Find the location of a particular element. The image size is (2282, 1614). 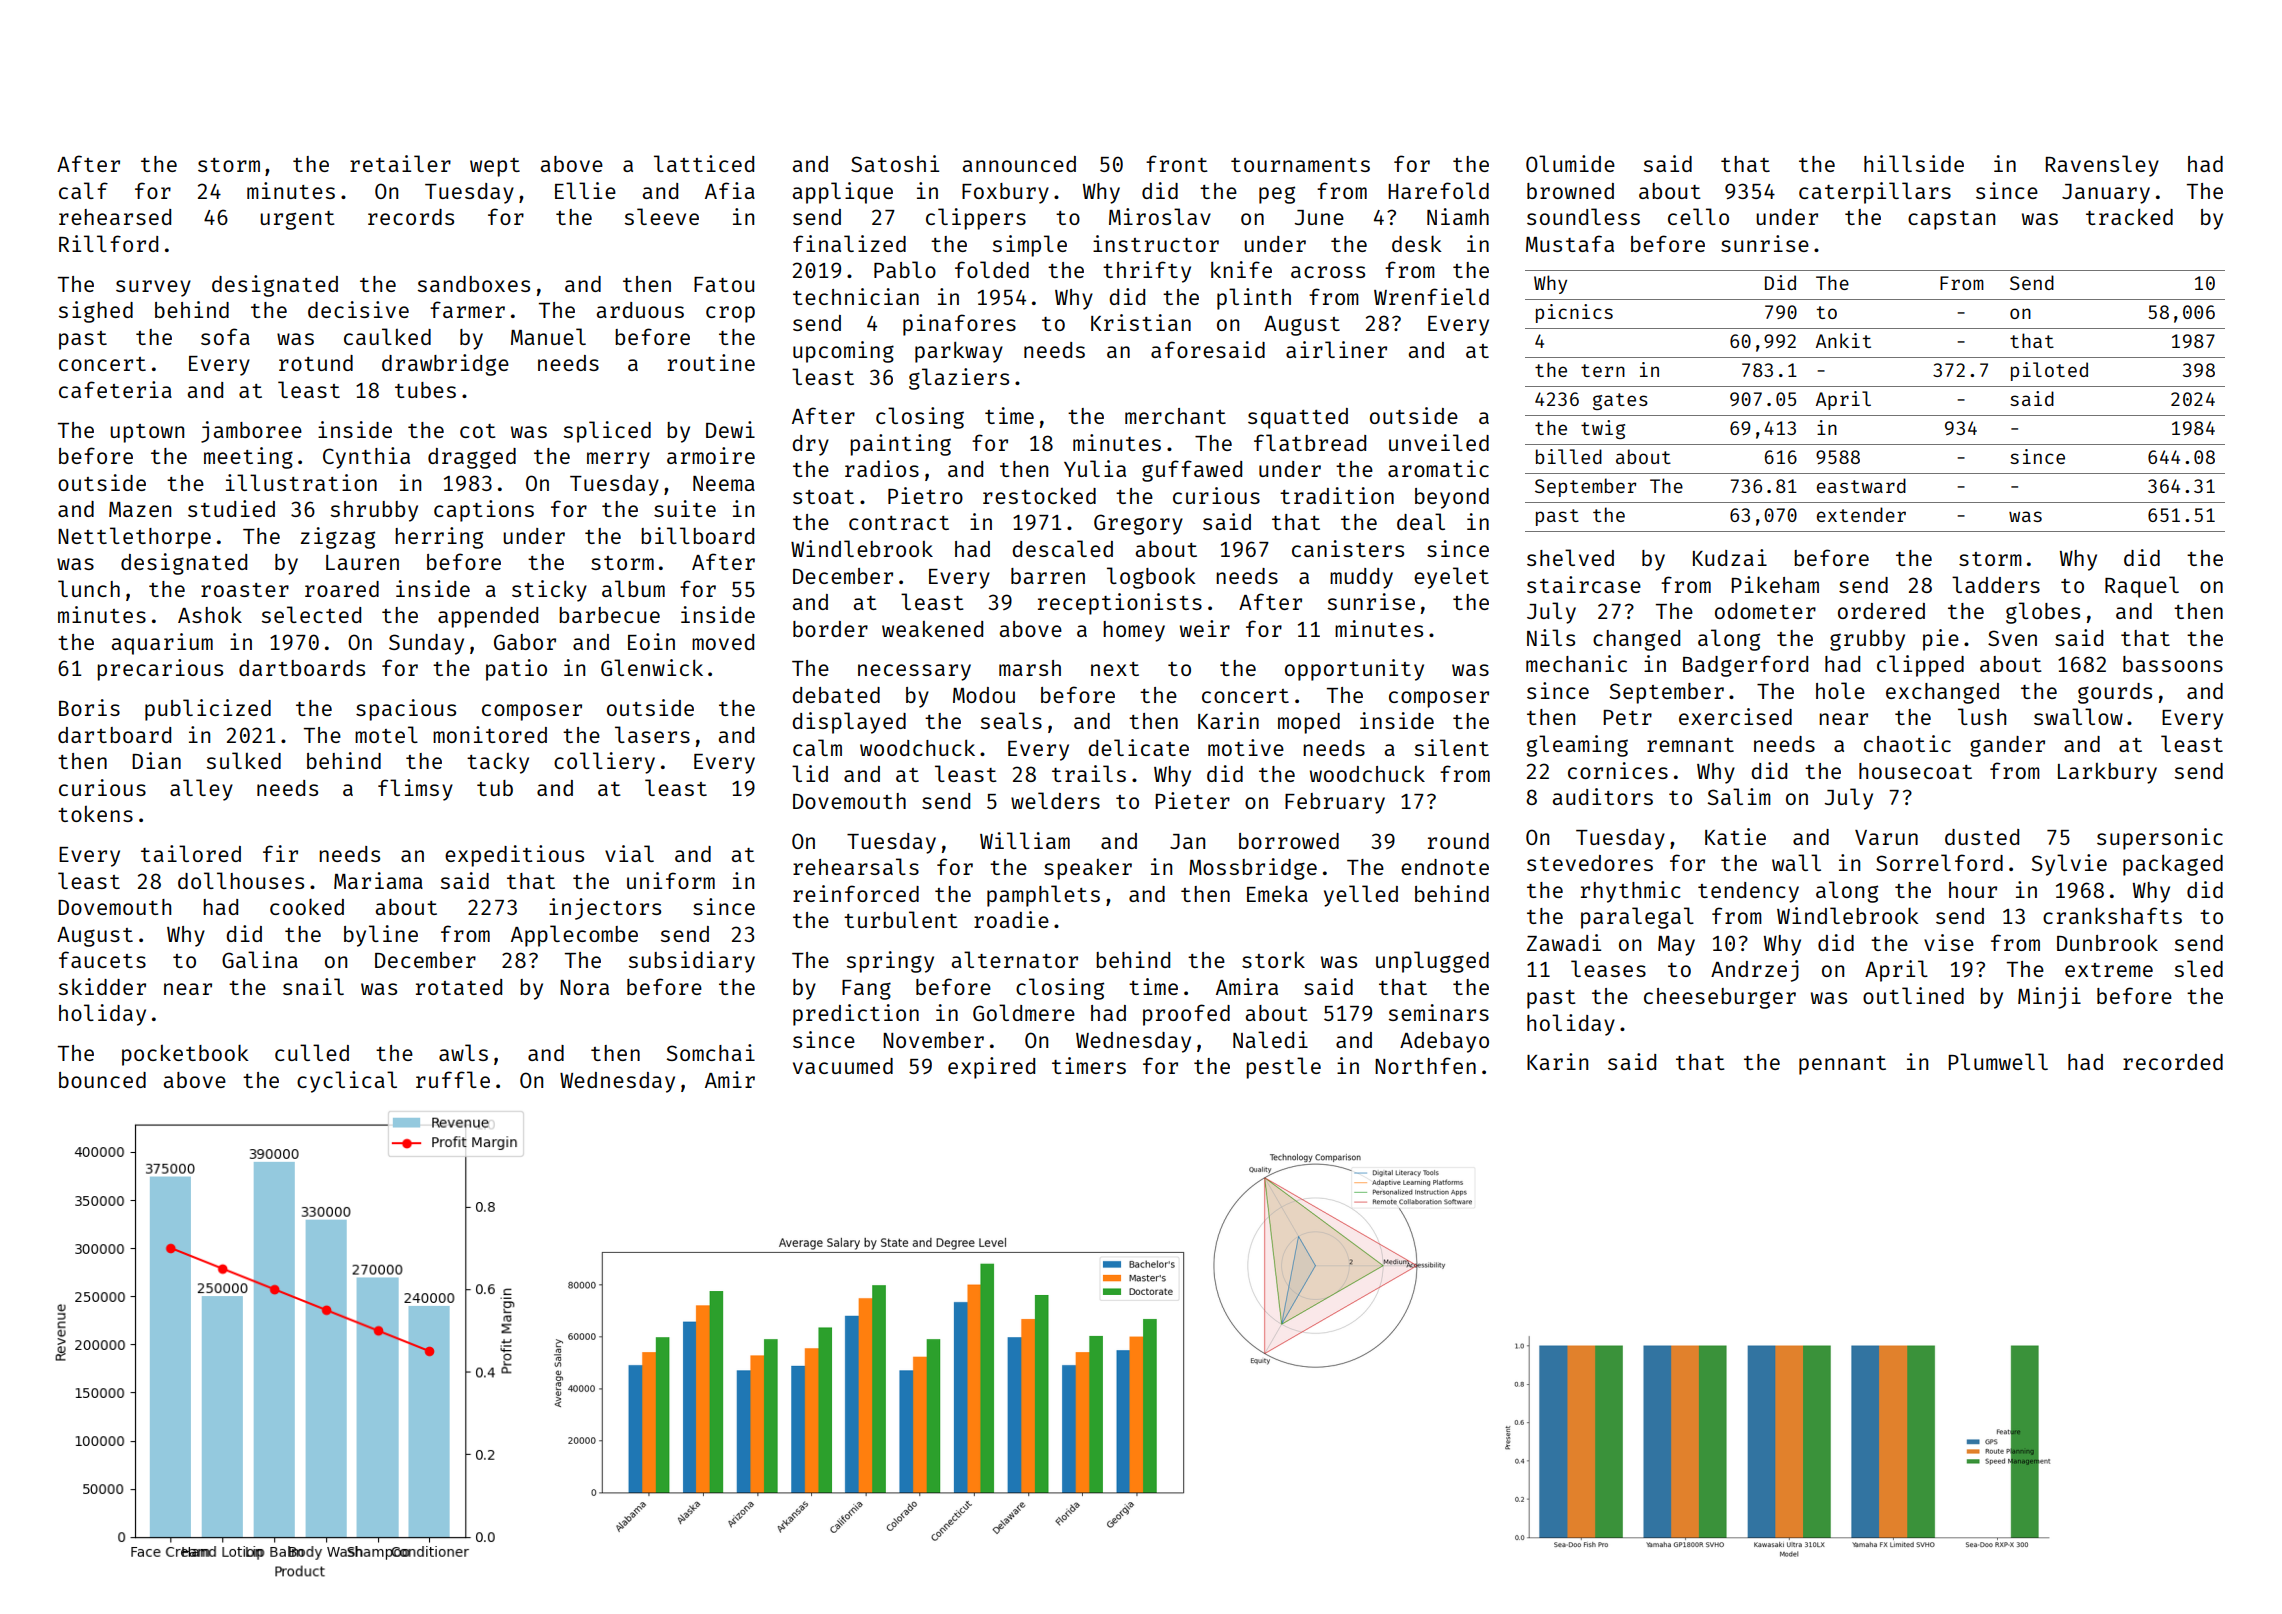

beyond is located at coordinates (1452, 498).
